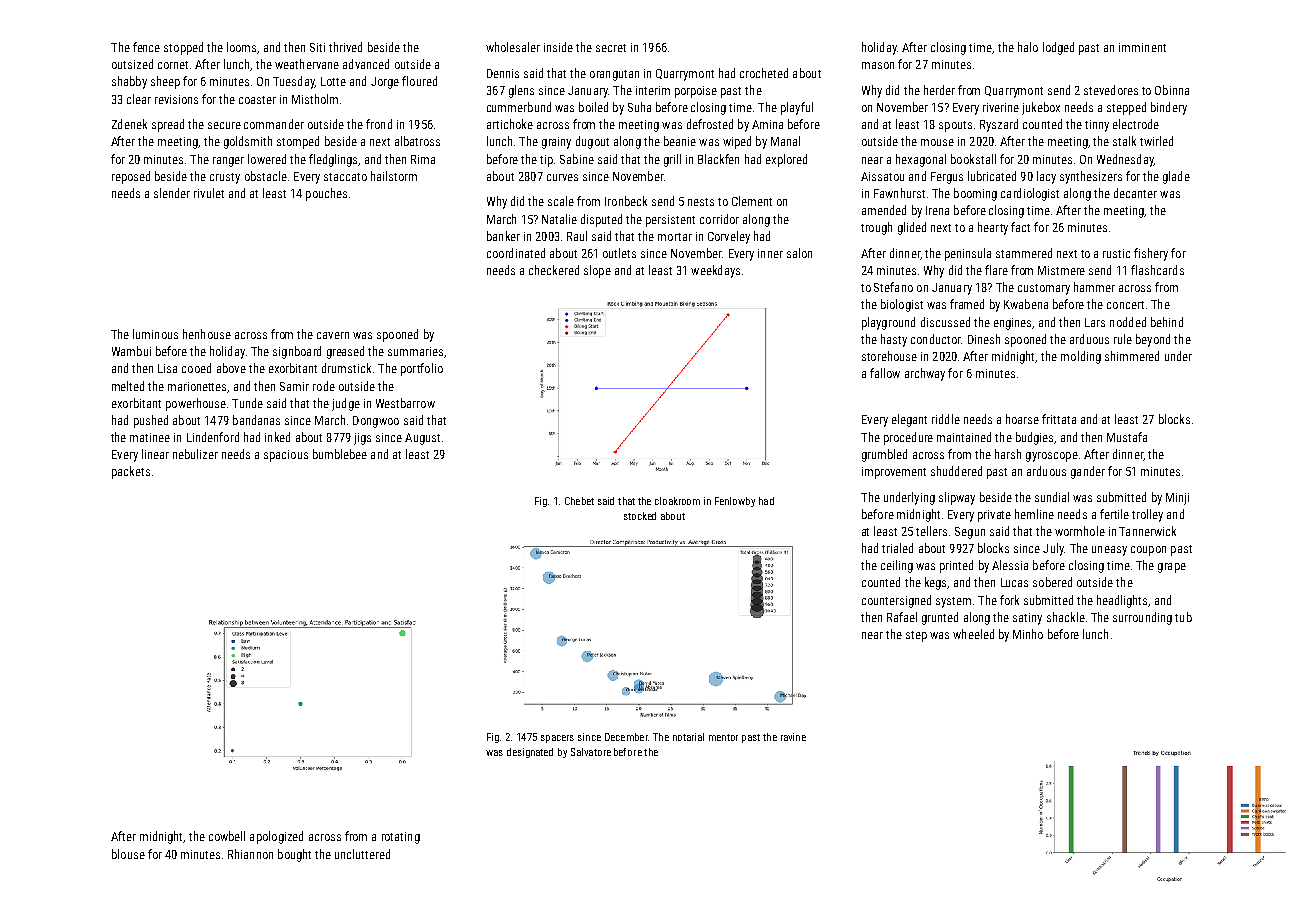 Image resolution: width=1308 pixels, height=924 pixels. Describe the element at coordinates (1111, 90) in the page. I see `stevedores` at that location.
